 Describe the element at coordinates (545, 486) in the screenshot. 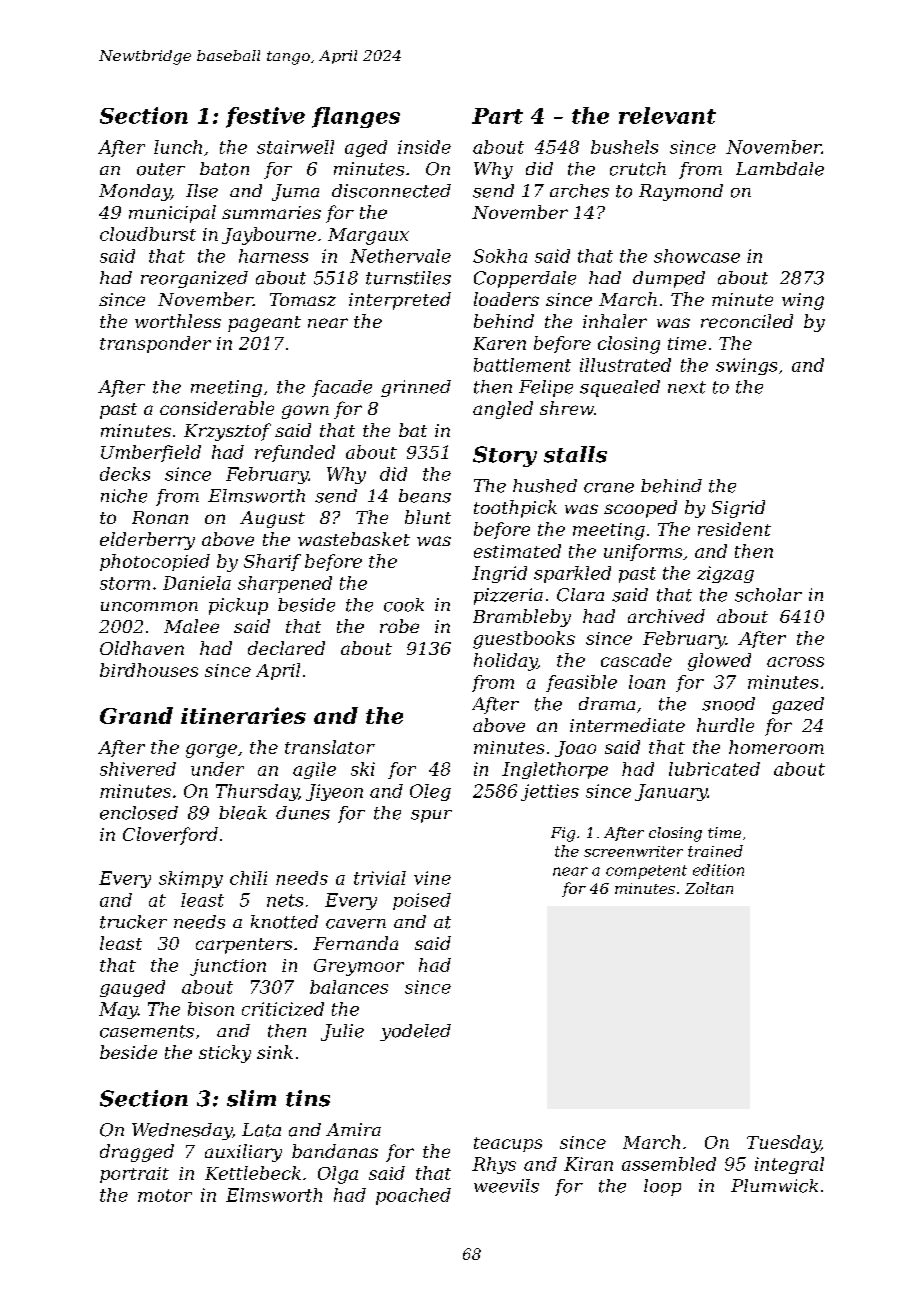

I see `hushed` at that location.
